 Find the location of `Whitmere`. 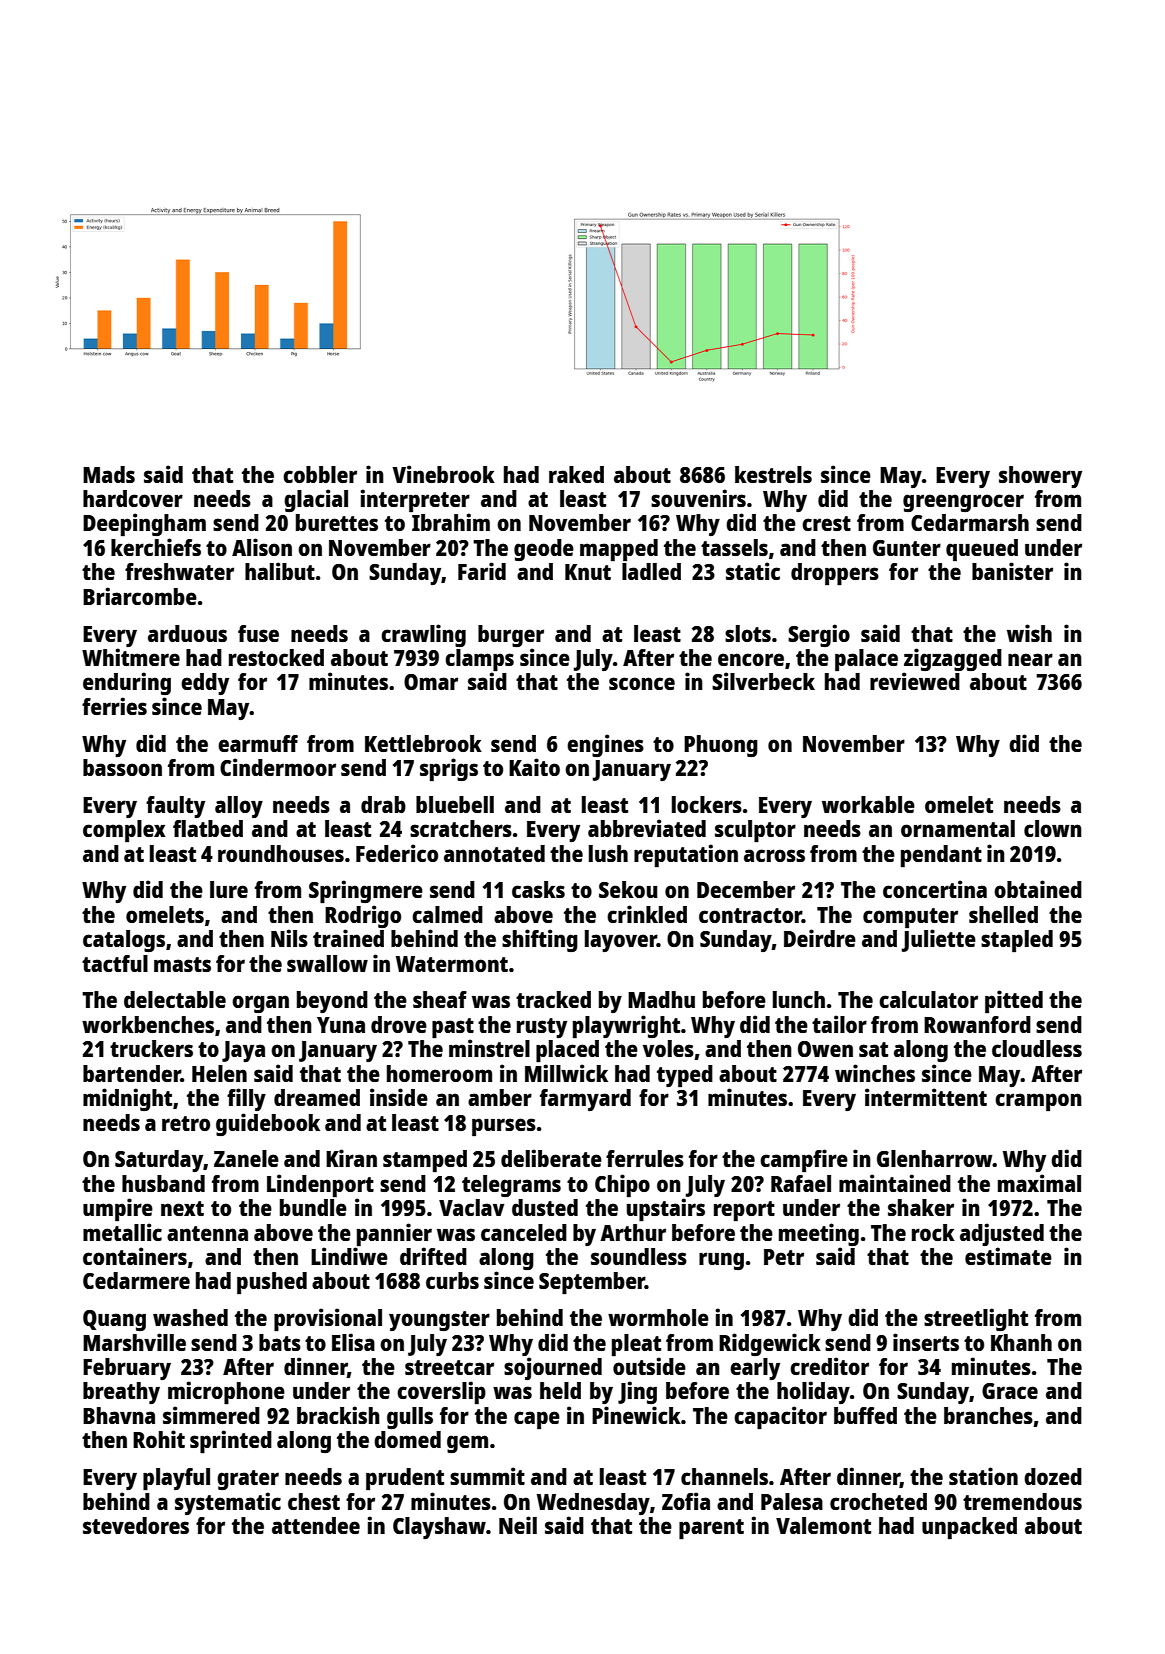

Whitmere is located at coordinates (131, 657).
